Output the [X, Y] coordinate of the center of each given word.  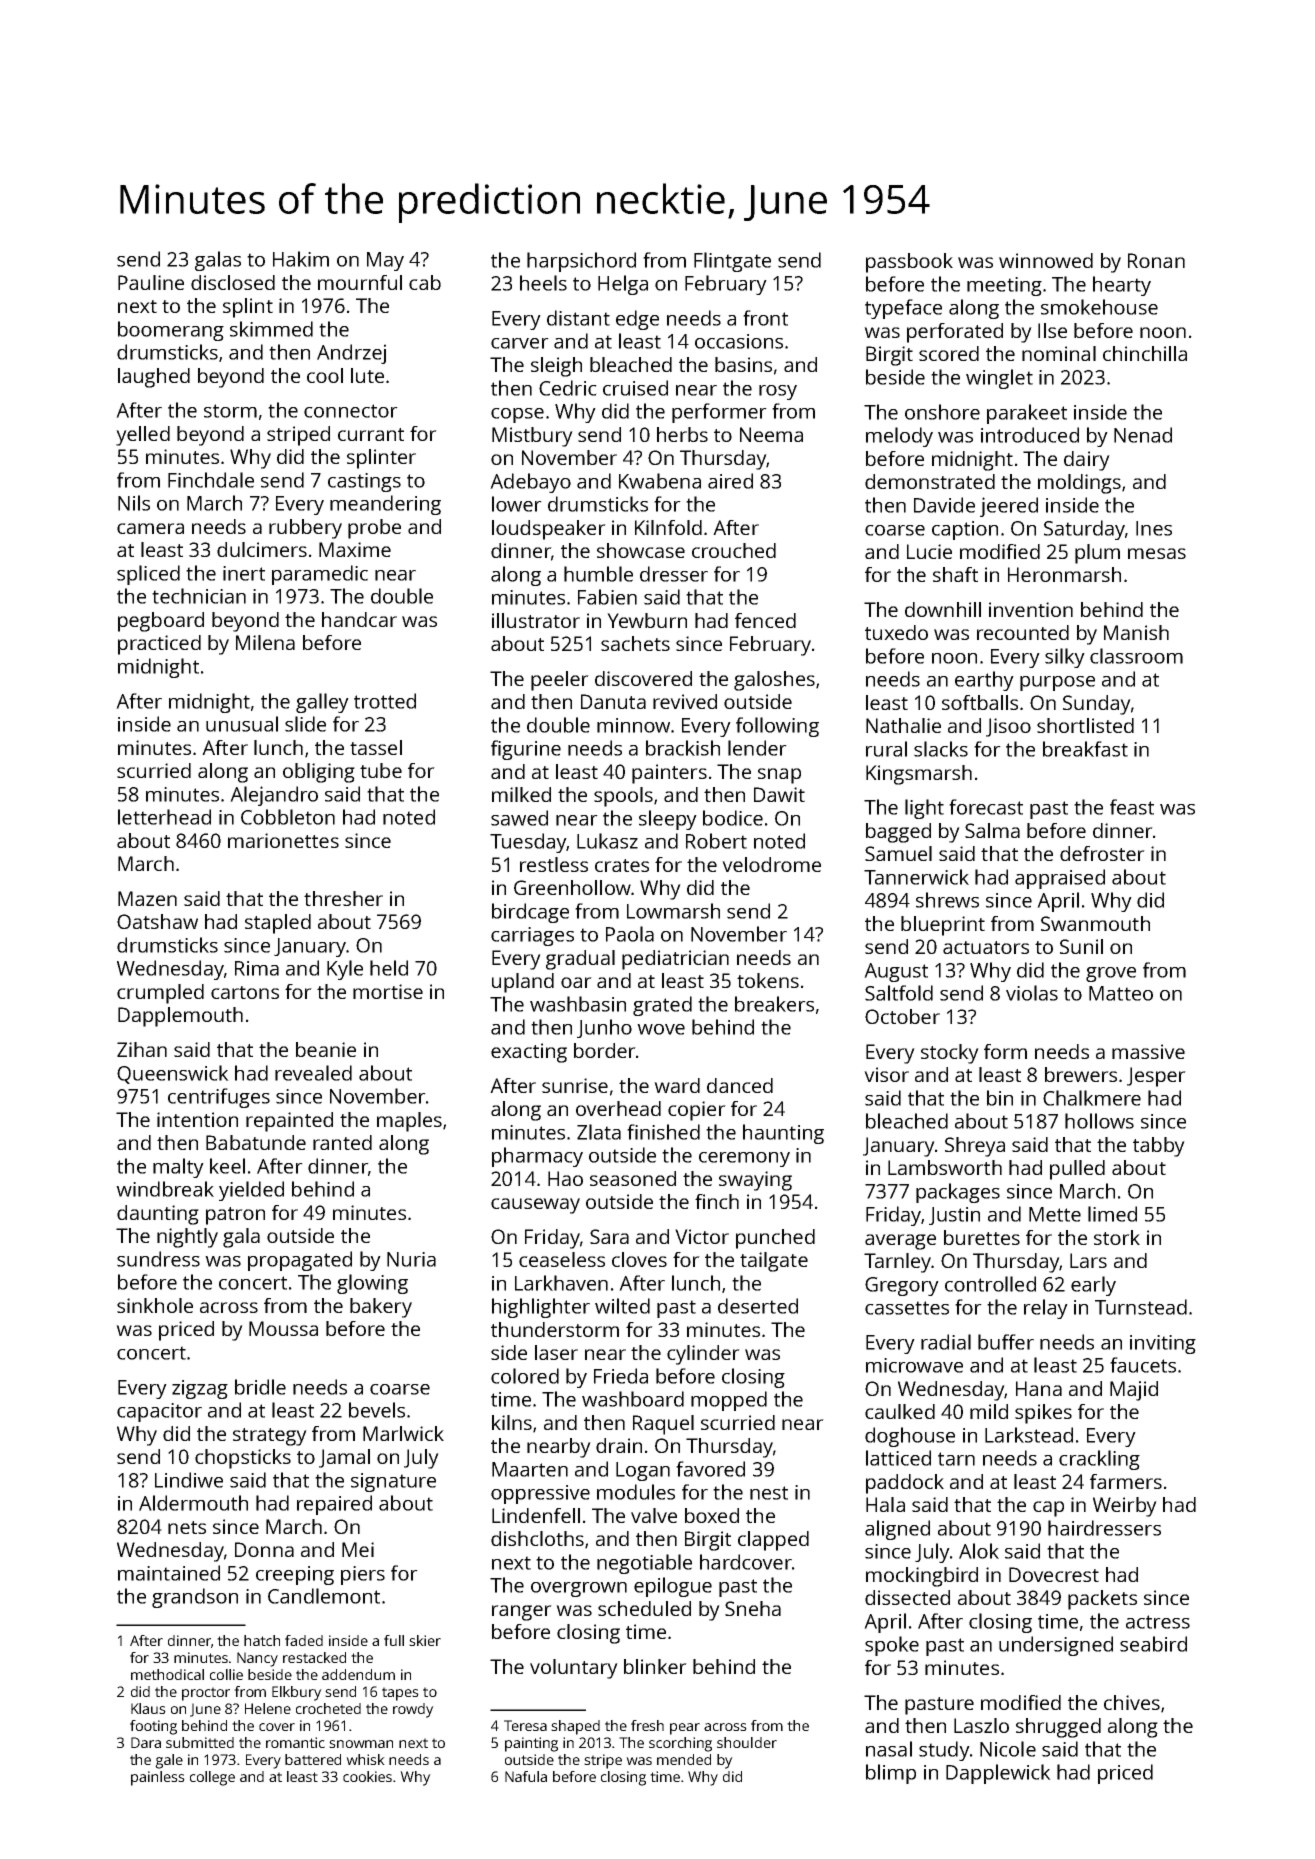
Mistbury [532, 437]
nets [187, 1527]
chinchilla [1145, 353]
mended [684, 1759]
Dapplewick [998, 1774]
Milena [265, 642]
